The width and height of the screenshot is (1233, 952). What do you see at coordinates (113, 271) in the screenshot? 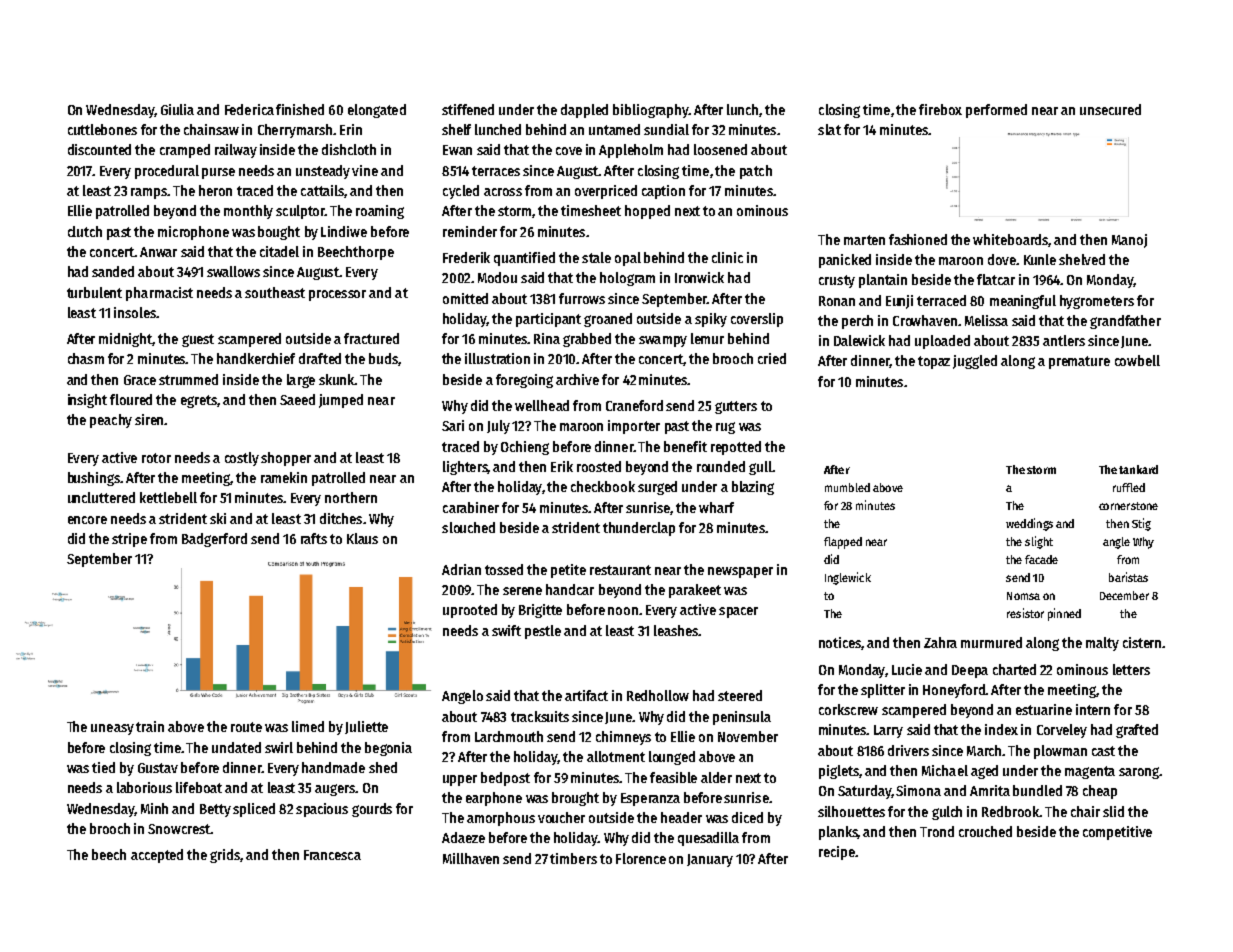
I see `sanded` at bounding box center [113, 271].
